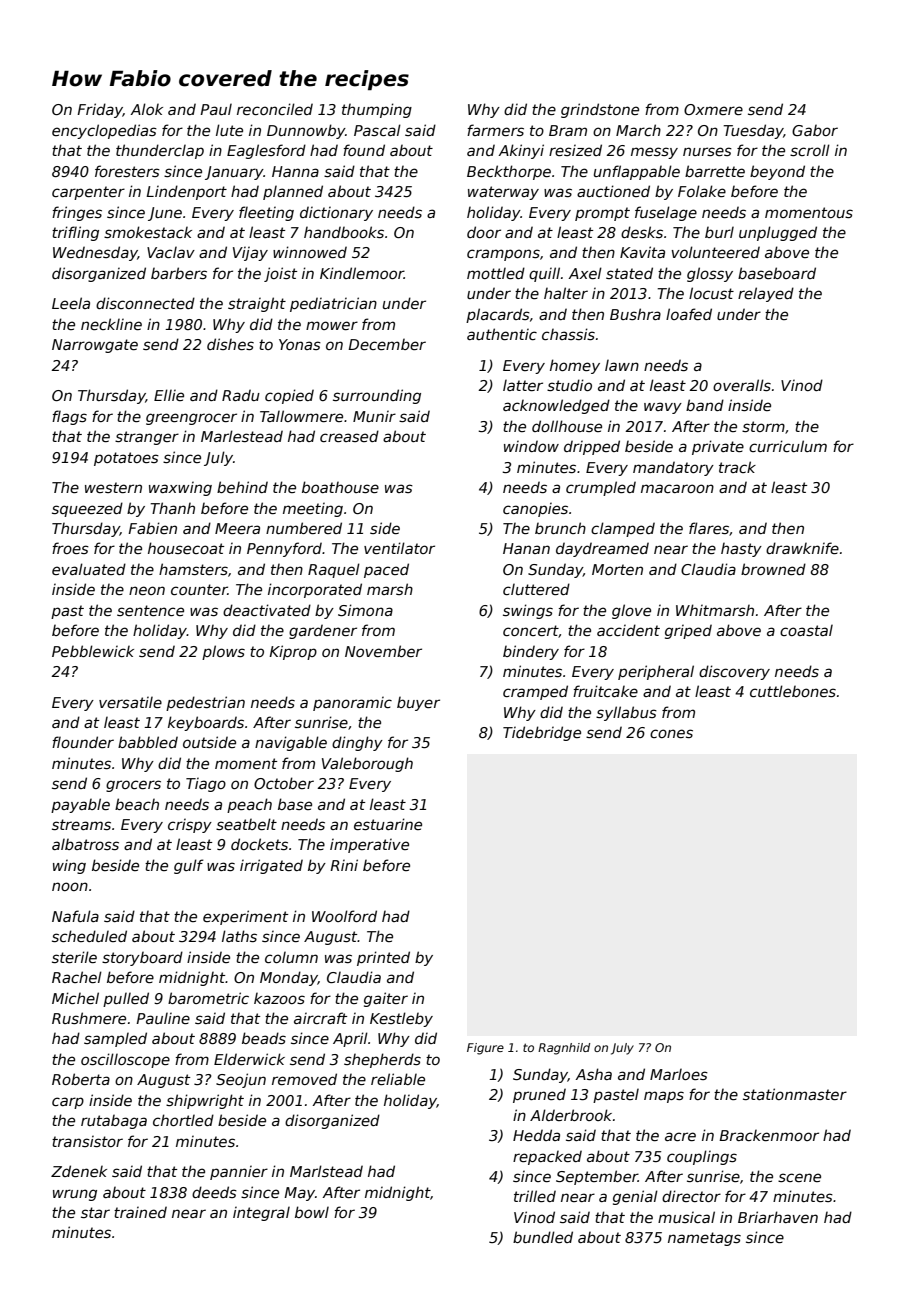  Describe the element at coordinates (485, 1049) in the screenshot. I see `Figure` at that location.
